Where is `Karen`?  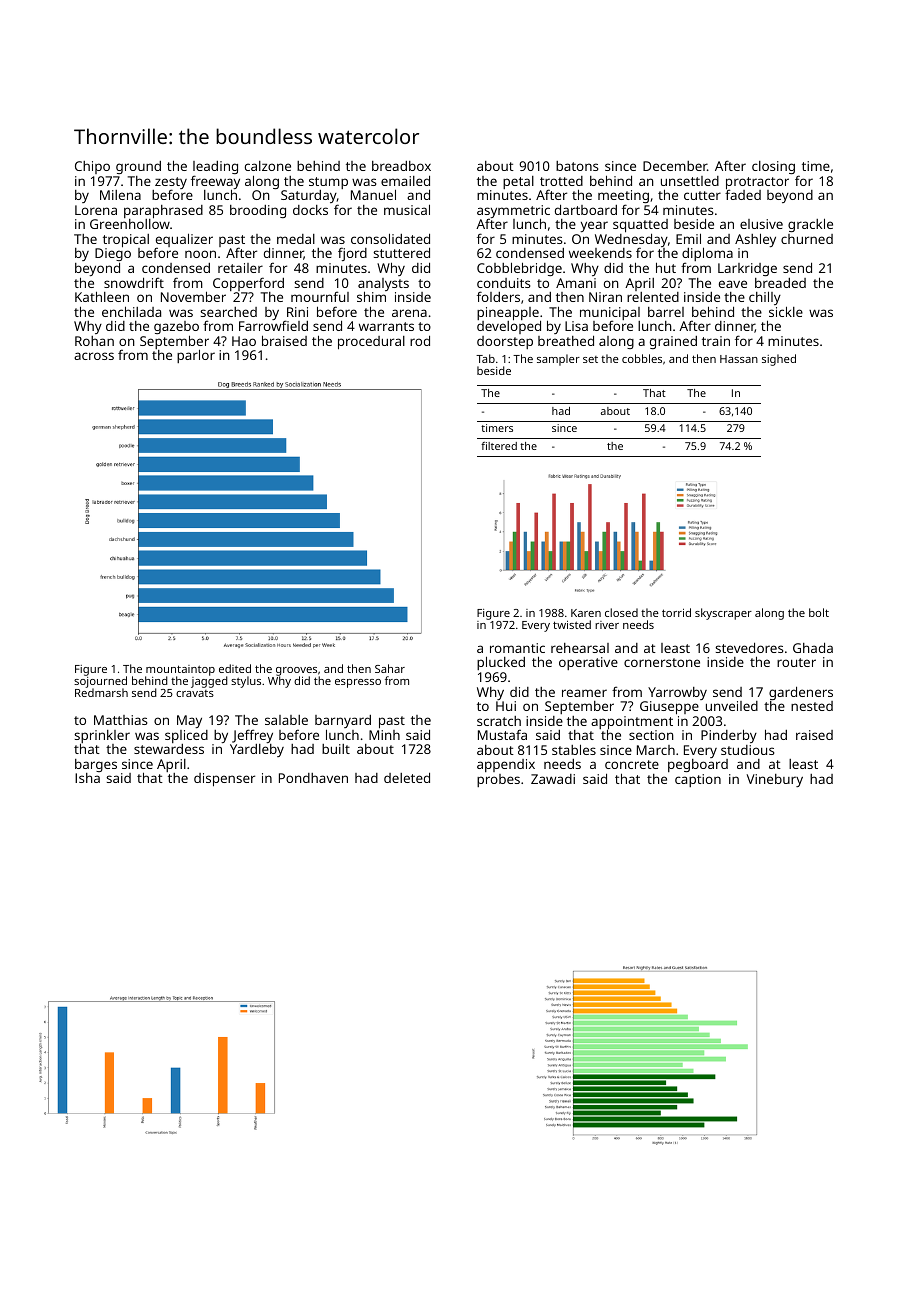 Karen is located at coordinates (586, 613).
